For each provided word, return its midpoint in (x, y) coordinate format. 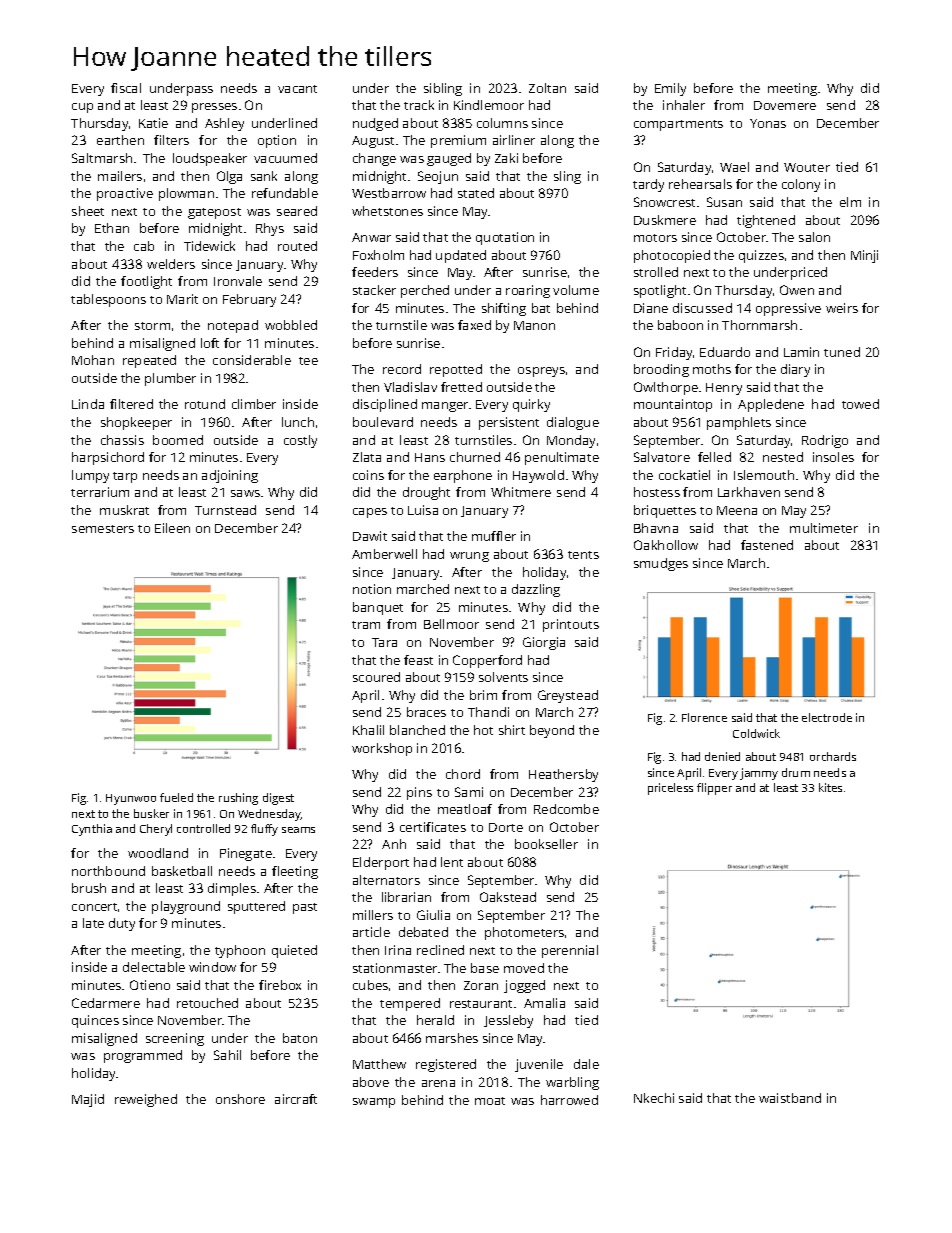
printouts (571, 625)
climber (254, 404)
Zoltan (547, 88)
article (371, 932)
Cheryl (156, 830)
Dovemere (785, 105)
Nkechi (654, 1098)
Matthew (379, 1064)
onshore (240, 1099)
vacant (297, 89)
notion (372, 589)
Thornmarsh (759, 325)
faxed (474, 325)
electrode (827, 717)
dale (586, 1064)
